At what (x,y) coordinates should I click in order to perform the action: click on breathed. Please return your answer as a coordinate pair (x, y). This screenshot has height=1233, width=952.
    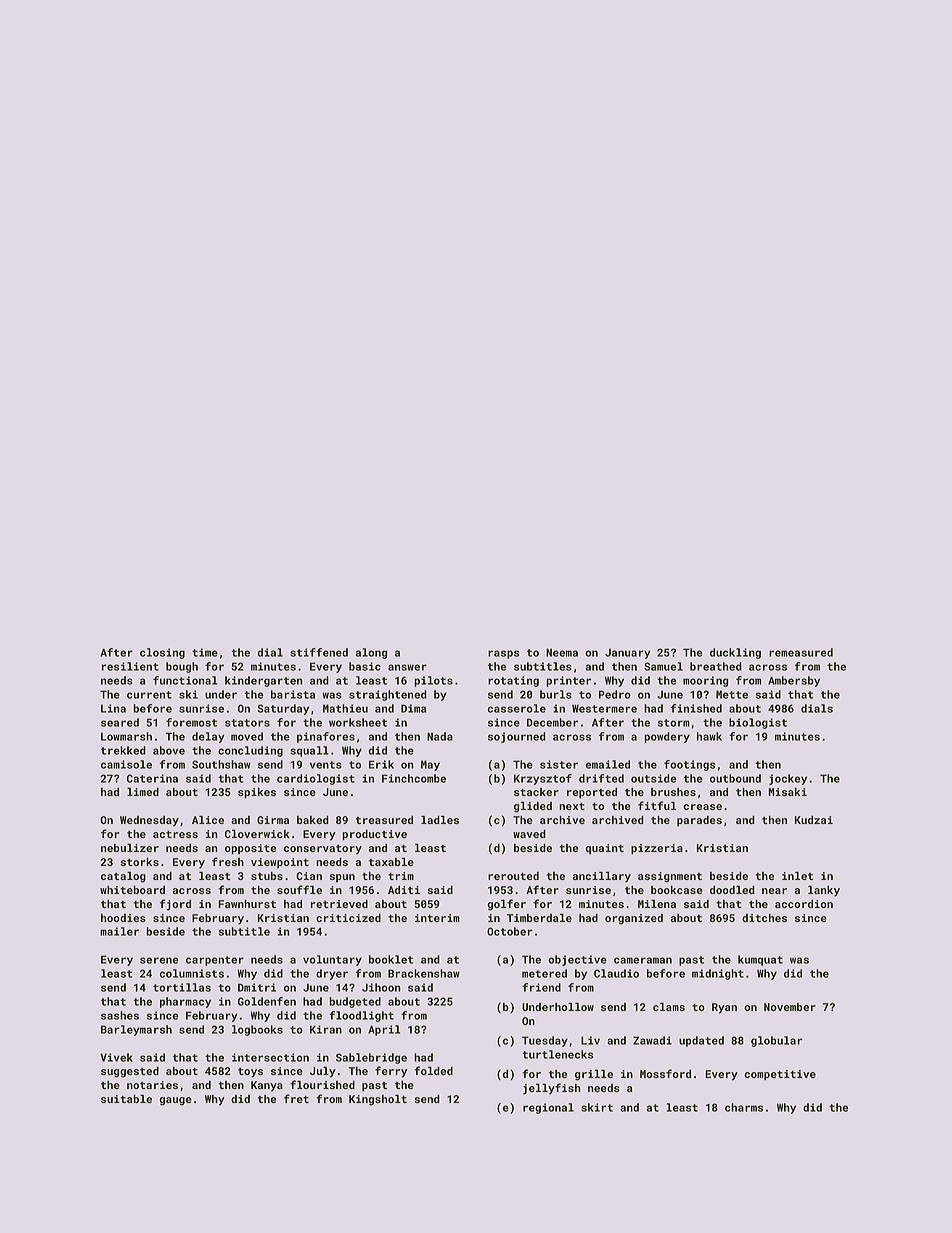
    Looking at the image, I should click on (716, 666).
